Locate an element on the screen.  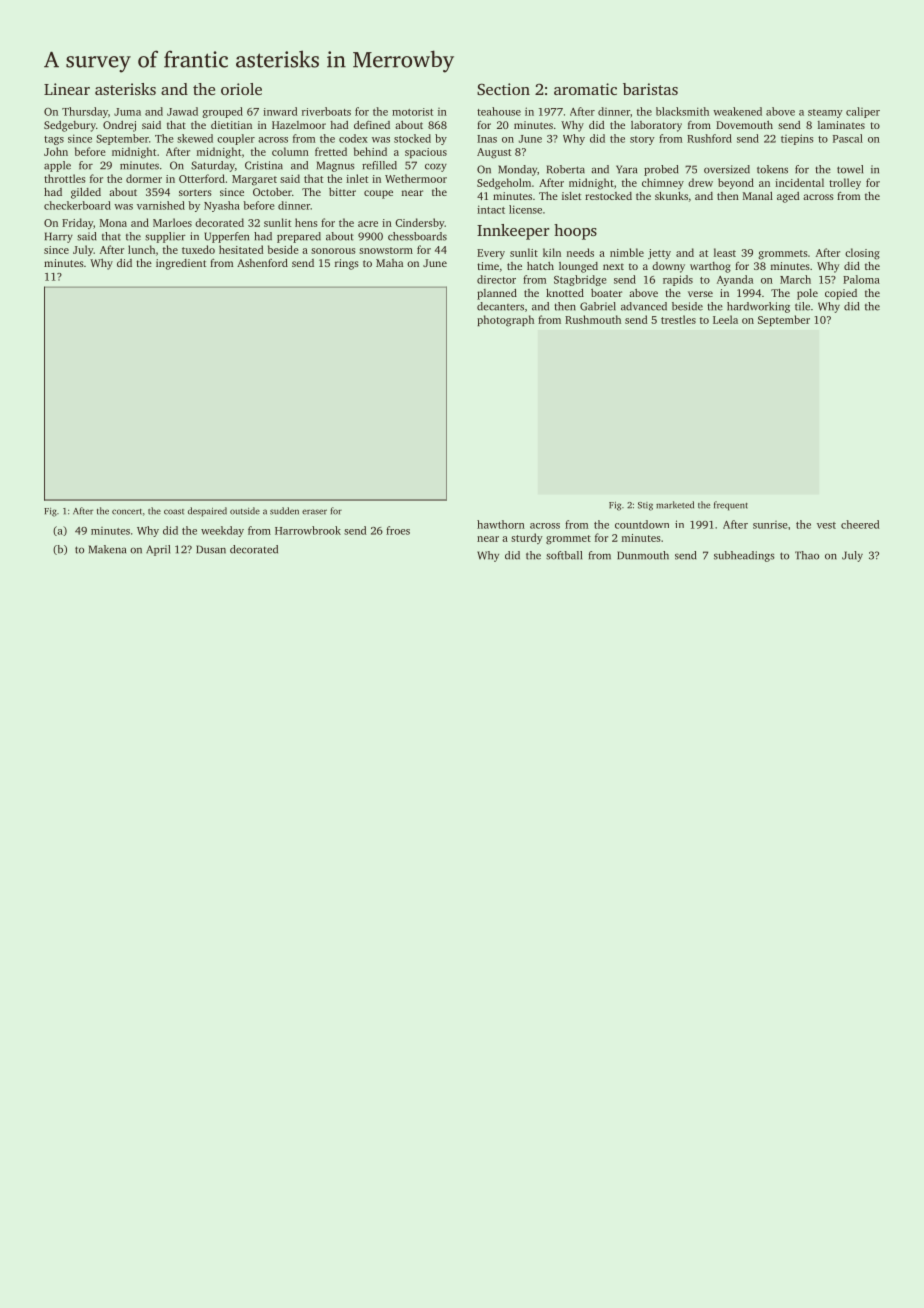
apple is located at coordinates (57, 166).
